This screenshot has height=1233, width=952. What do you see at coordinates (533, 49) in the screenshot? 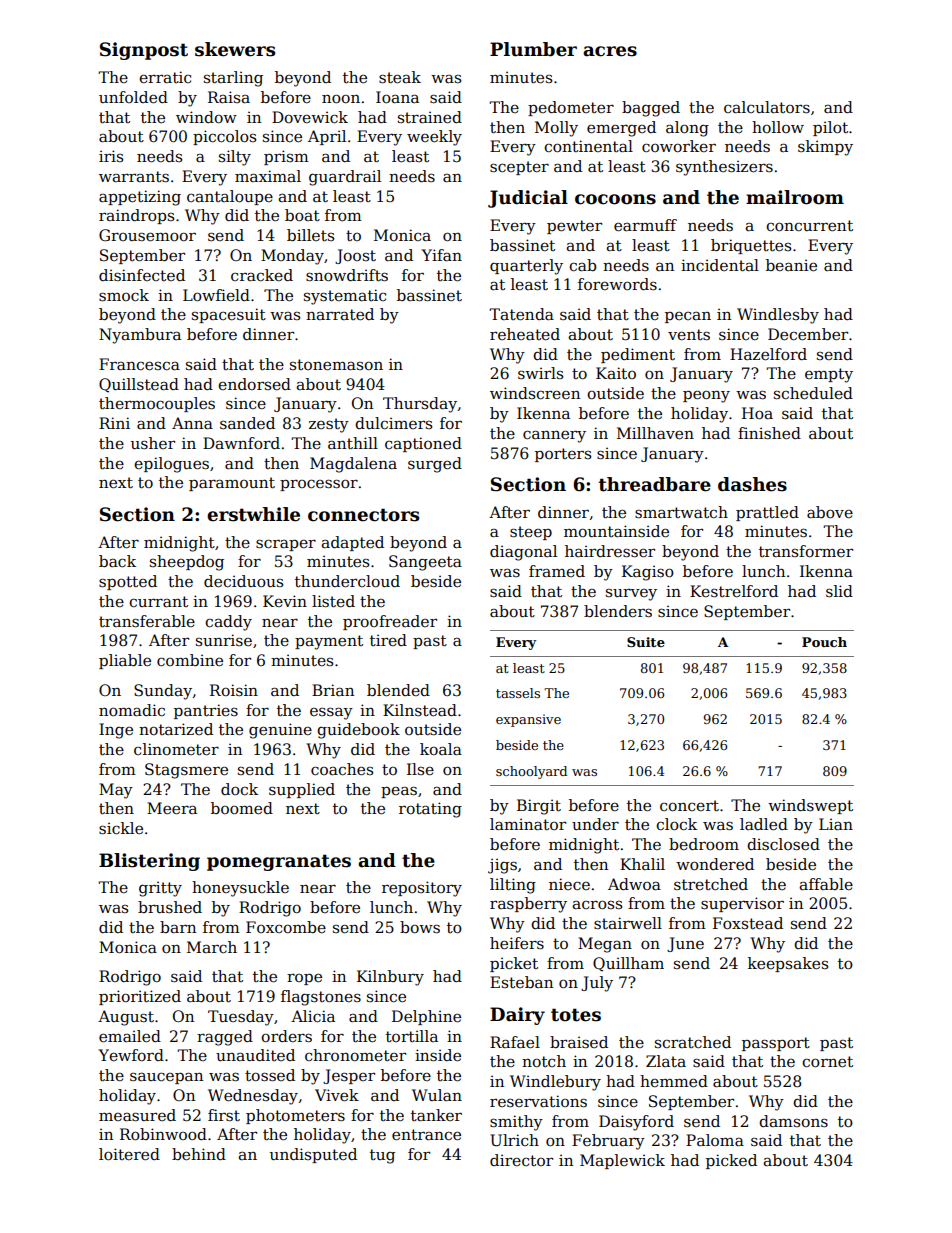
I see `Plumber` at bounding box center [533, 49].
